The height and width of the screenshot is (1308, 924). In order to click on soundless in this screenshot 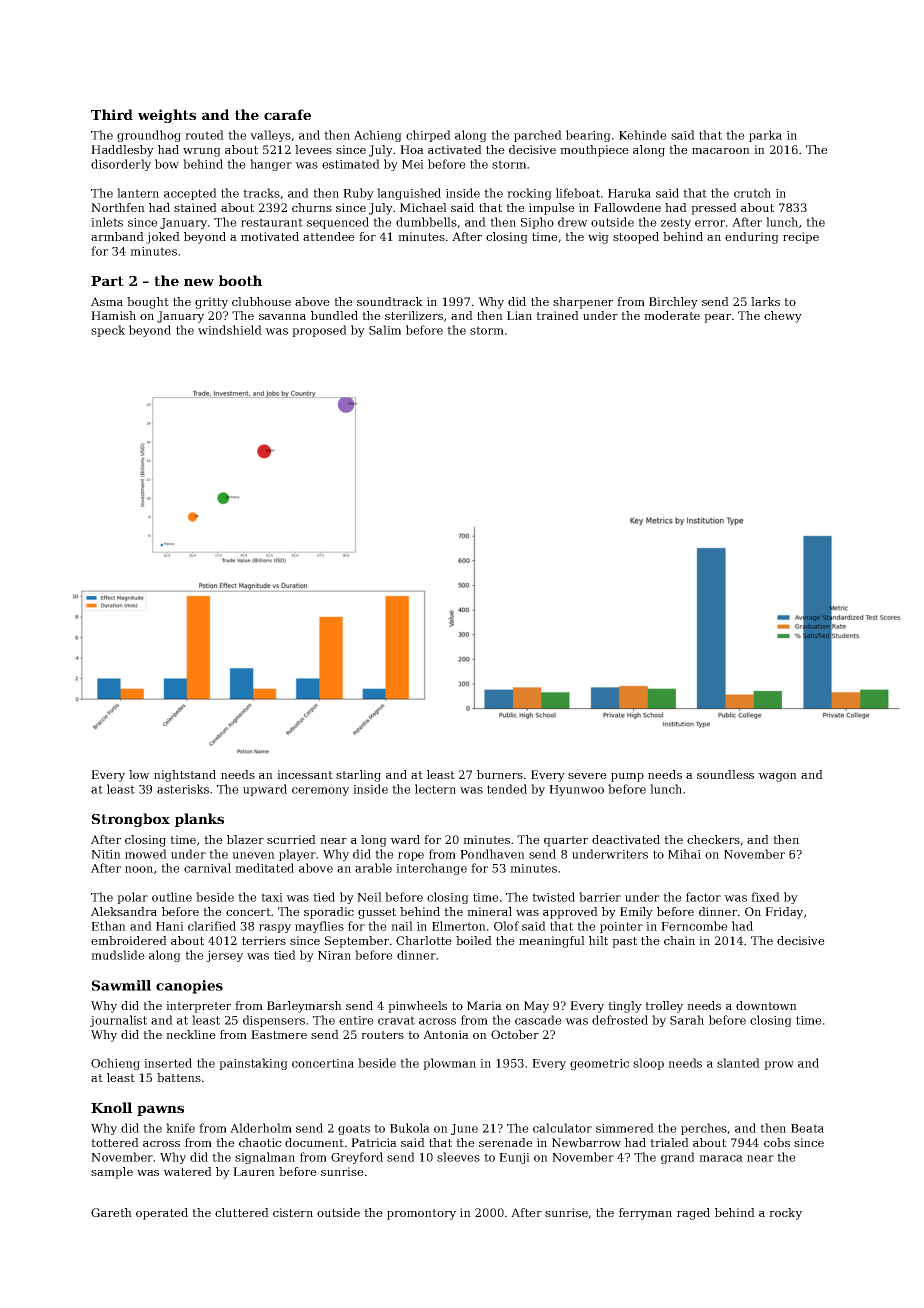, I will do `click(725, 774)`.
